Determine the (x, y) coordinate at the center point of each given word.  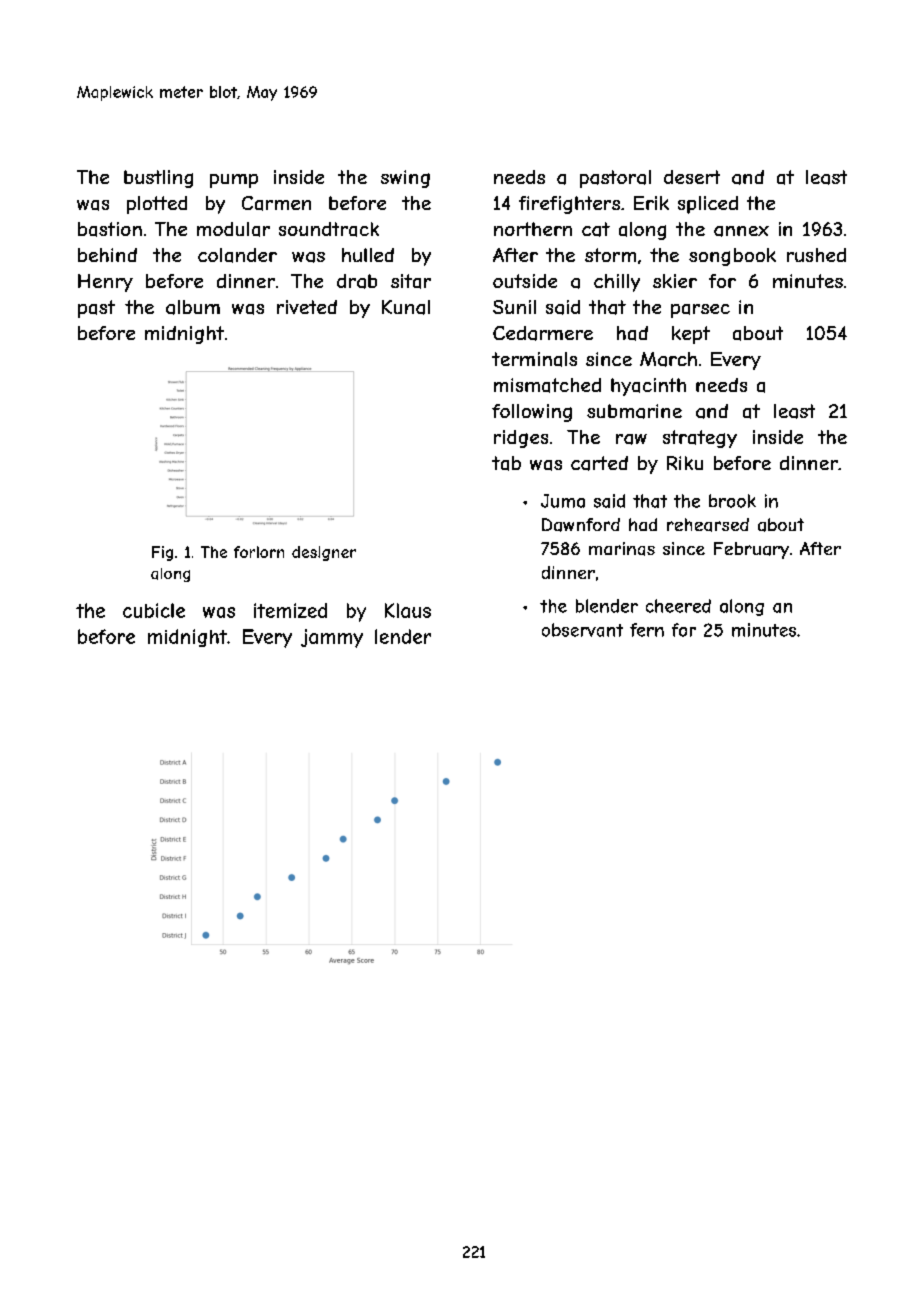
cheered (678, 606)
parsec (700, 311)
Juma (563, 501)
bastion (110, 229)
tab (506, 463)
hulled (368, 255)
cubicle (154, 610)
